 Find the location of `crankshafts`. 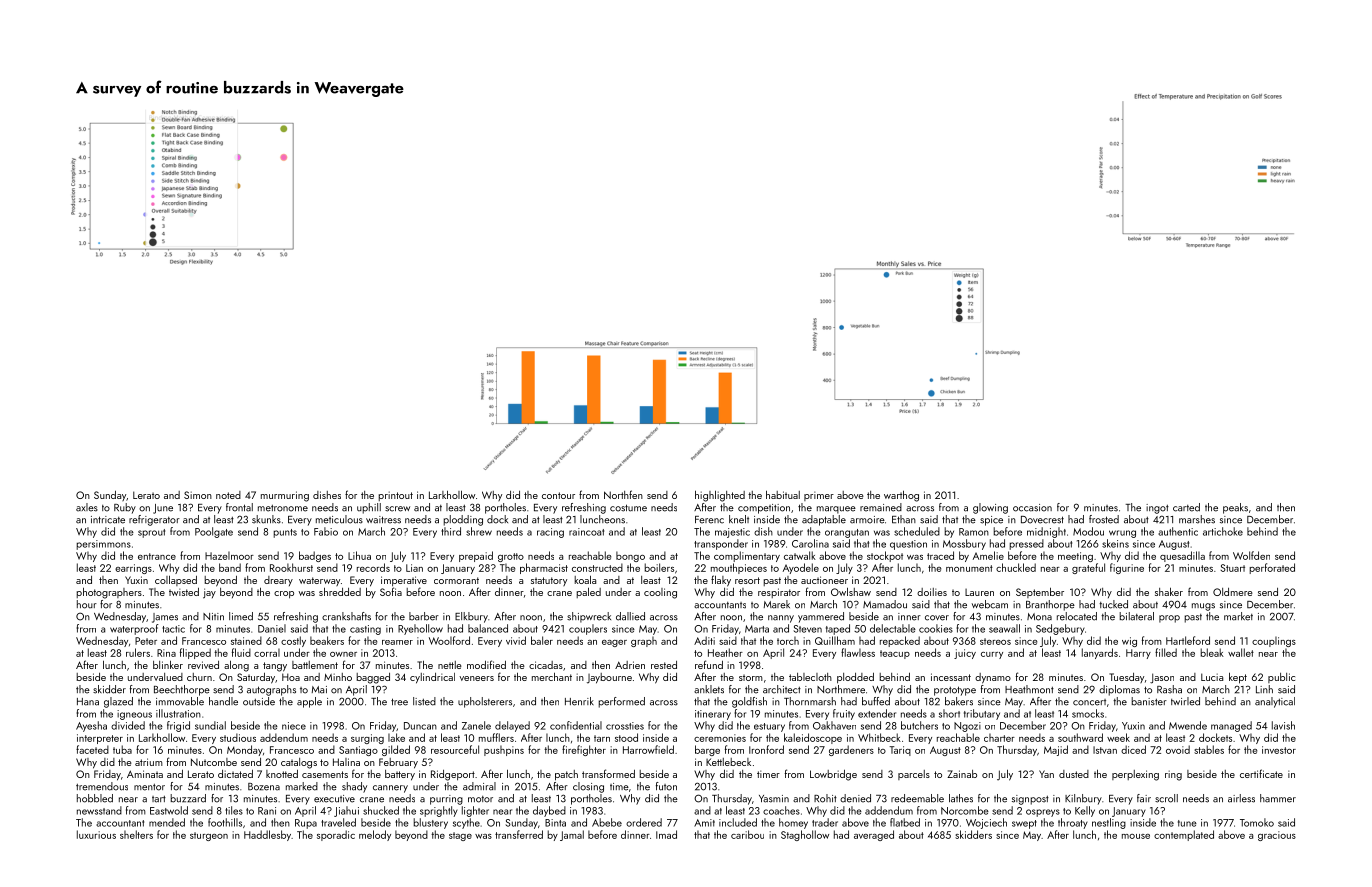

crankshafts is located at coordinates (346, 616).
